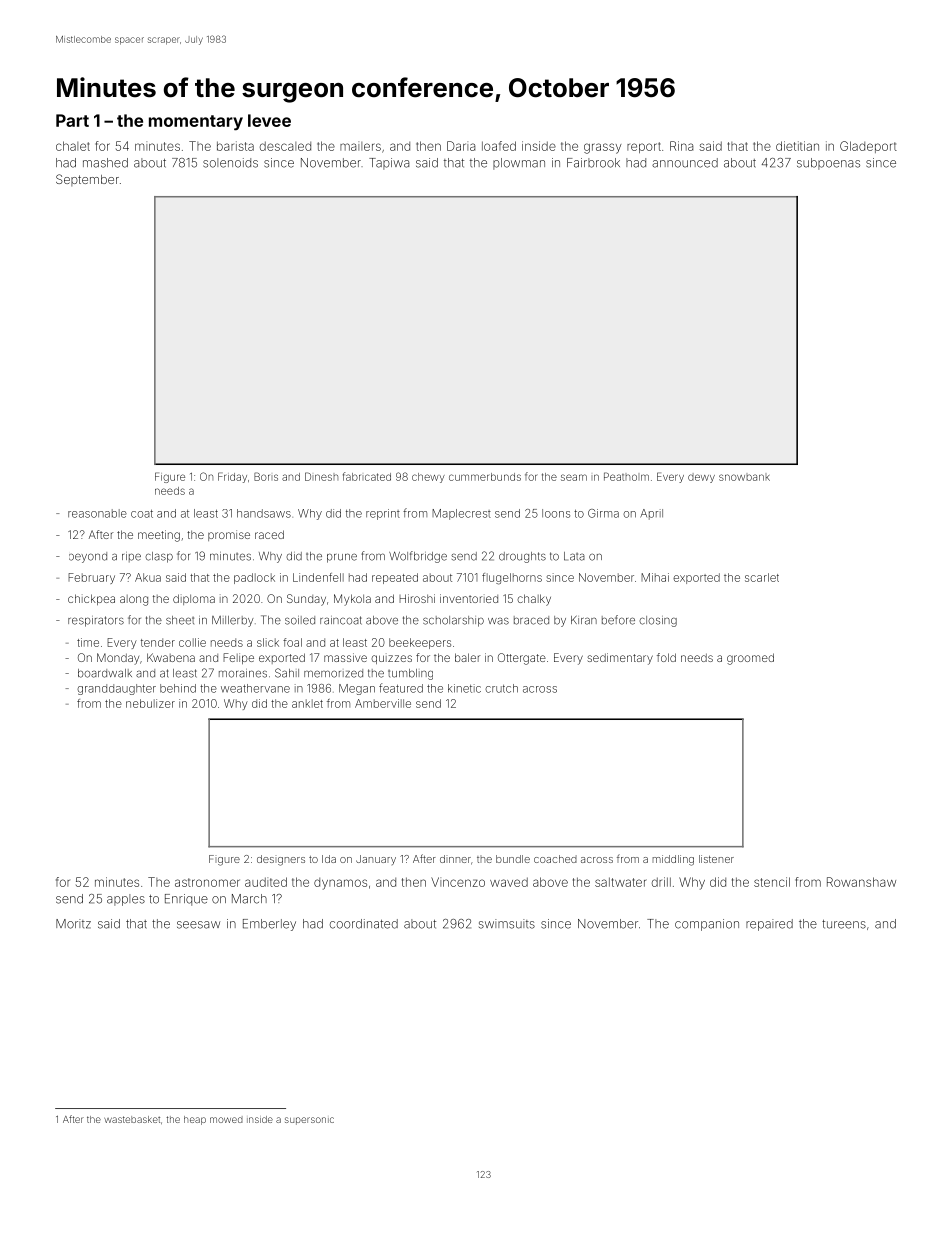 This document has width=952, height=1233. I want to click on Part, so click(72, 120).
